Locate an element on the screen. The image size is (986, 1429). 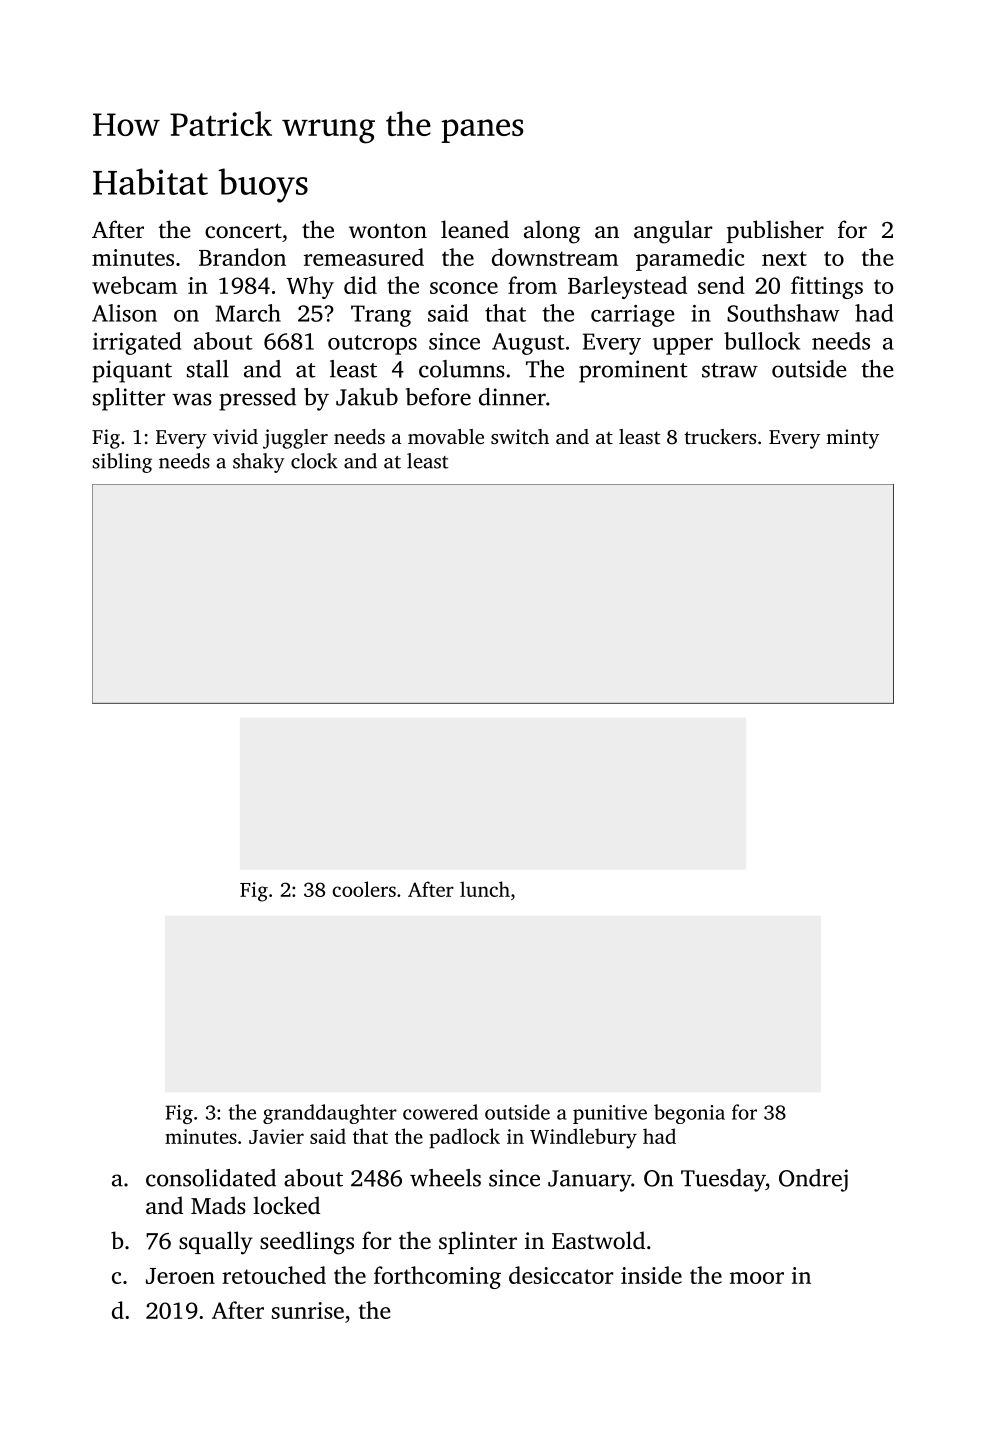
leaned is located at coordinates (475, 229).
